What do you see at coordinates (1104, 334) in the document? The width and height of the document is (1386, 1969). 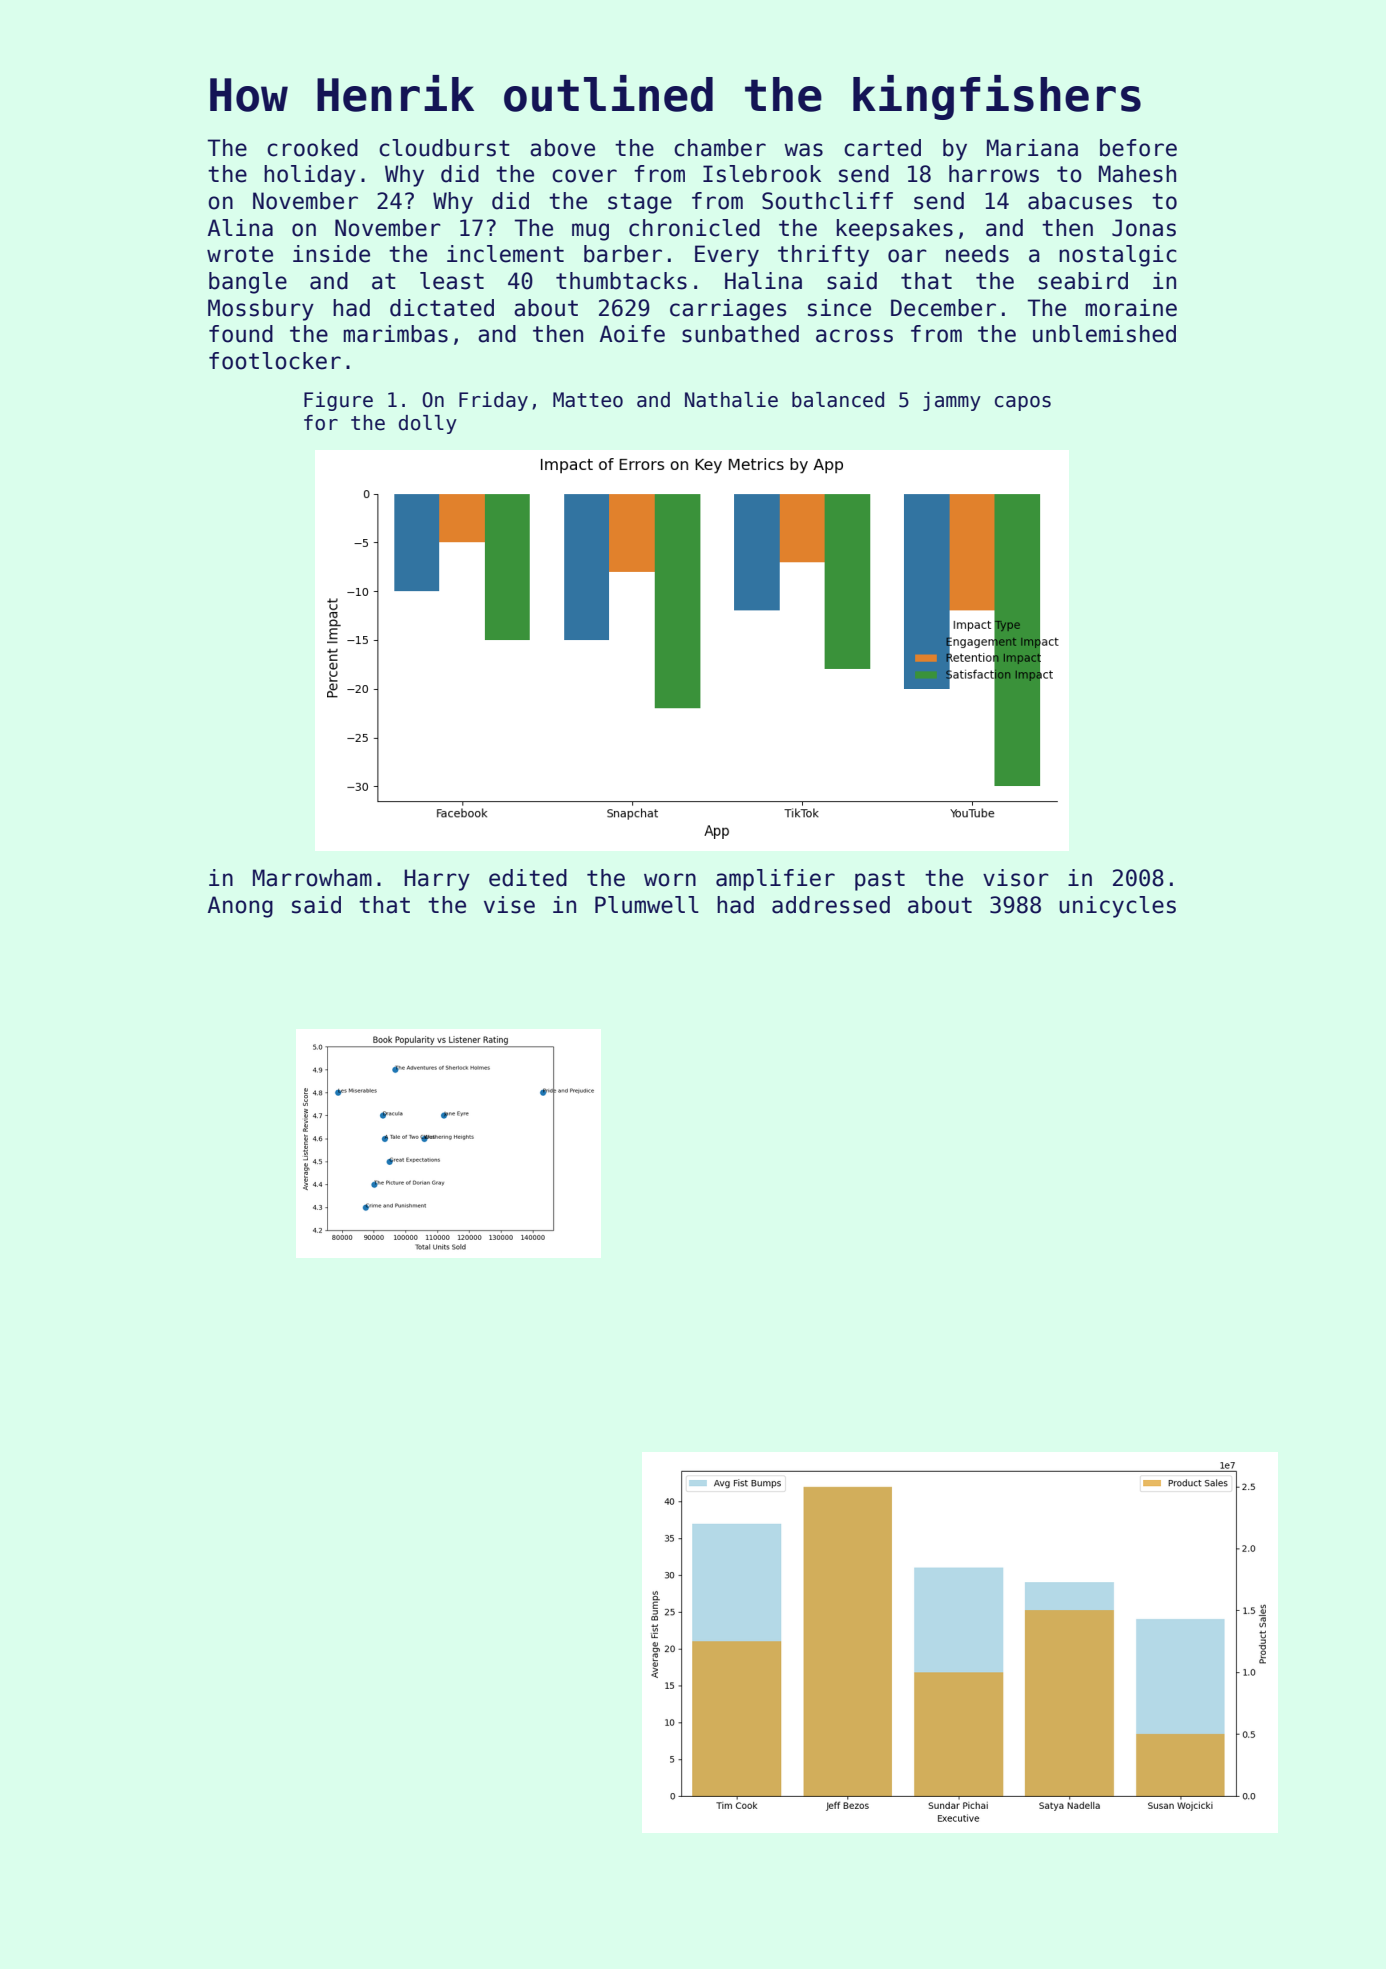 I see `unblemished` at bounding box center [1104, 334].
